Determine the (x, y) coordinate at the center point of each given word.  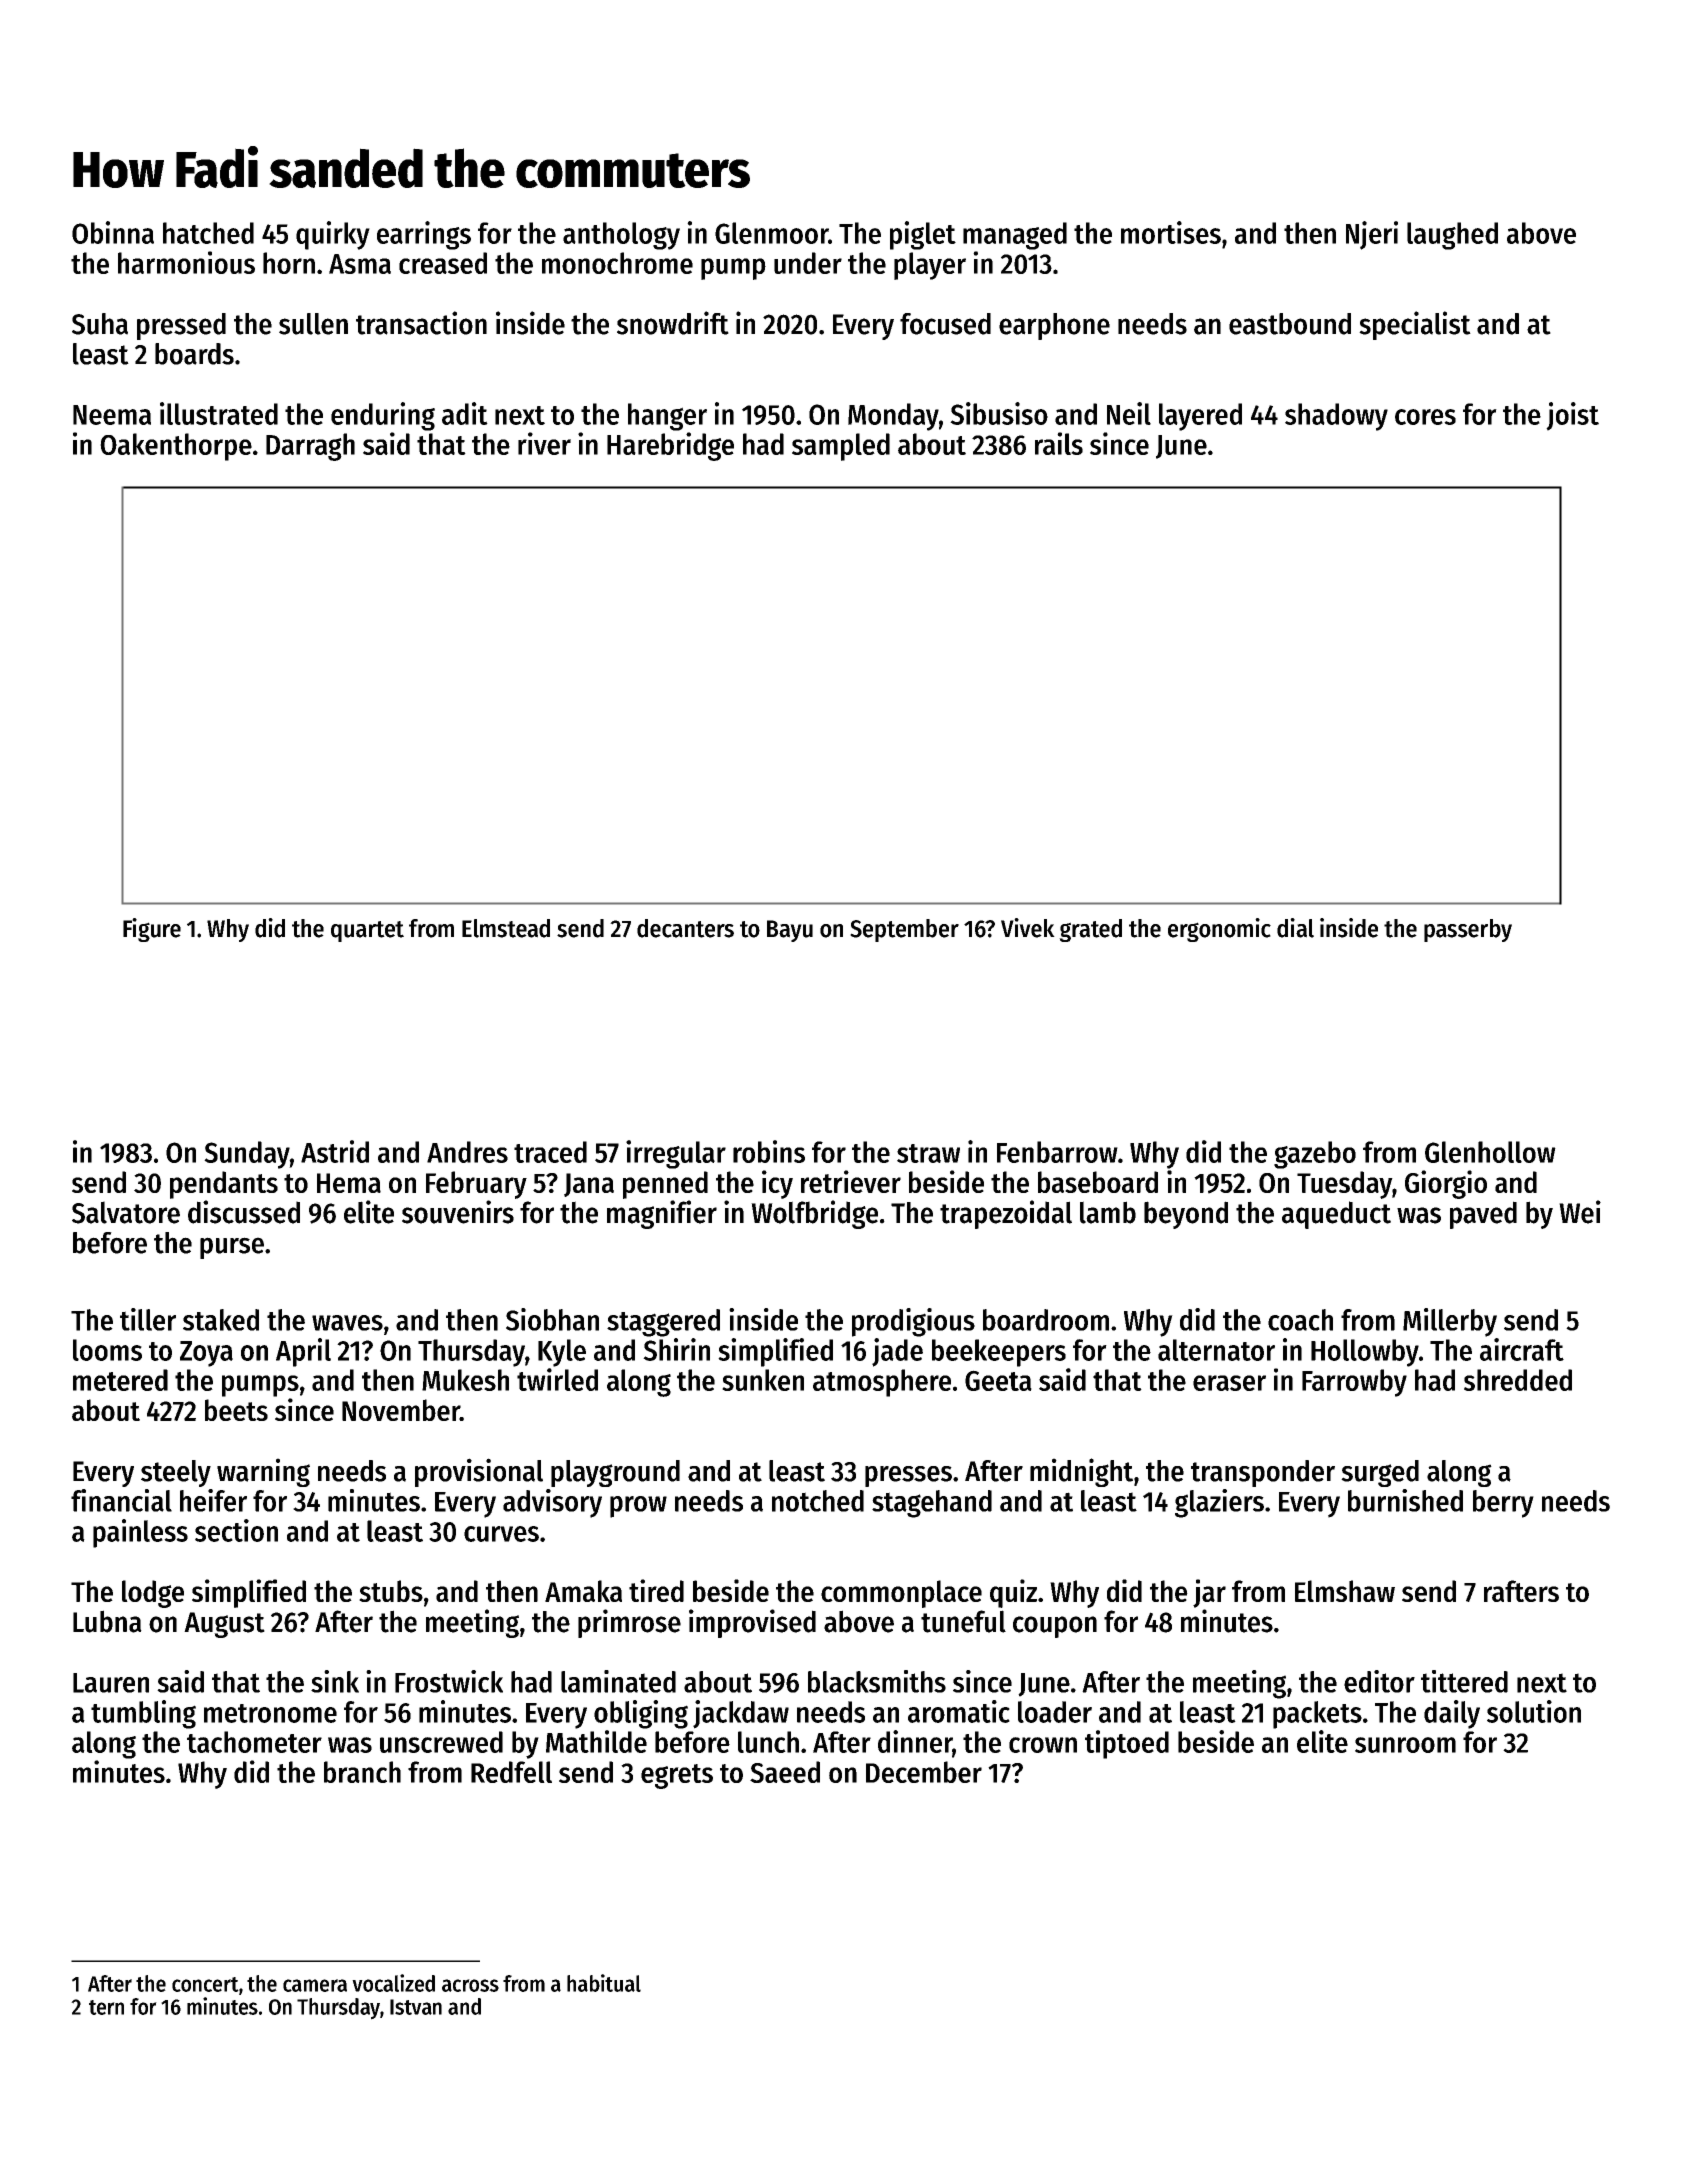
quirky (333, 235)
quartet (367, 931)
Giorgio (1446, 1184)
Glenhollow (1490, 1152)
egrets (677, 1776)
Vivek (1028, 928)
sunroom (1405, 1745)
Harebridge (670, 446)
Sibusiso (999, 413)
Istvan (416, 2007)
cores (1425, 417)
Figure (152, 930)
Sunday (247, 1155)
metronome (270, 1713)
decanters (685, 928)
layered (1200, 417)
